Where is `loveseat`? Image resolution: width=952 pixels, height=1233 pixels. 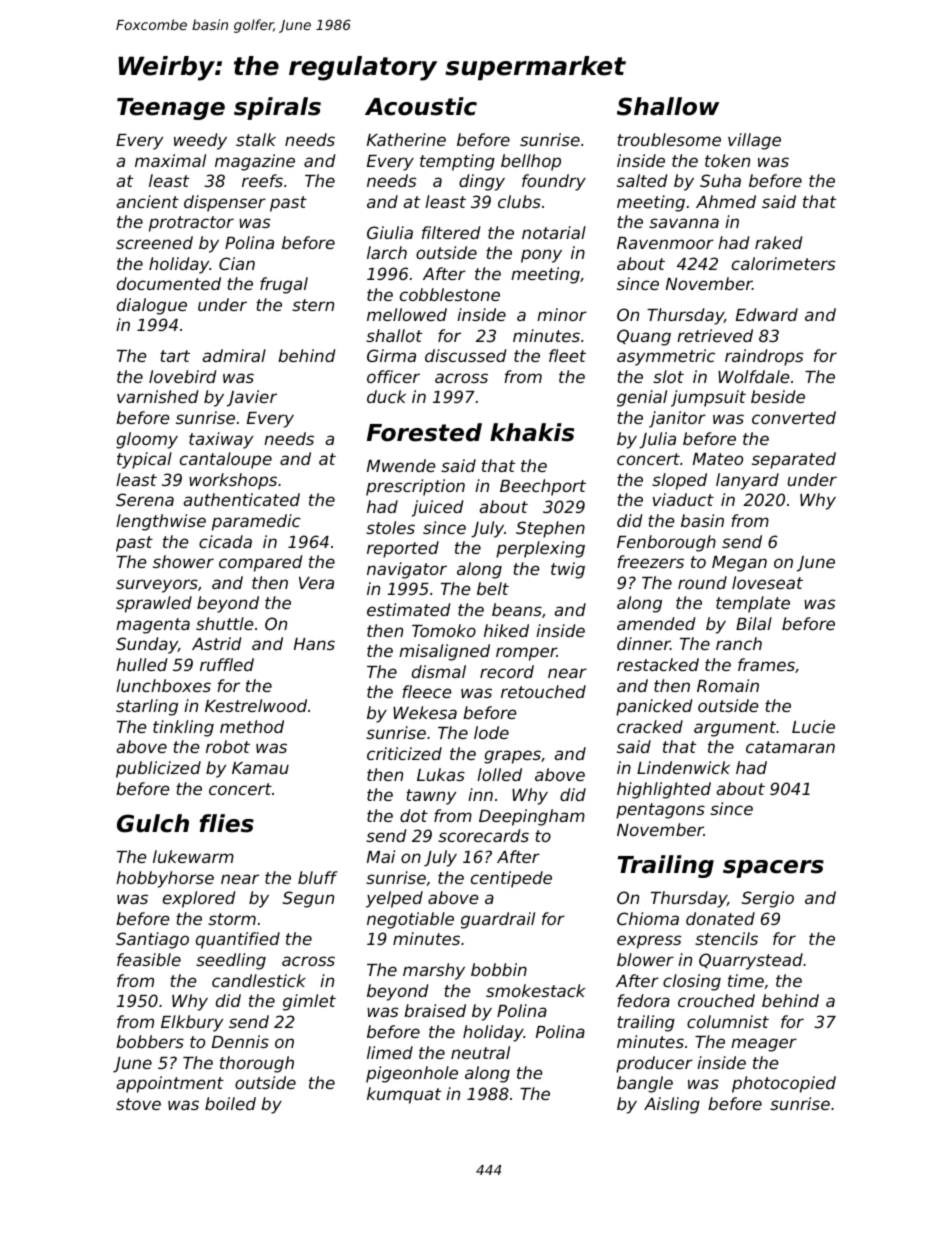
loveseat is located at coordinates (767, 582).
